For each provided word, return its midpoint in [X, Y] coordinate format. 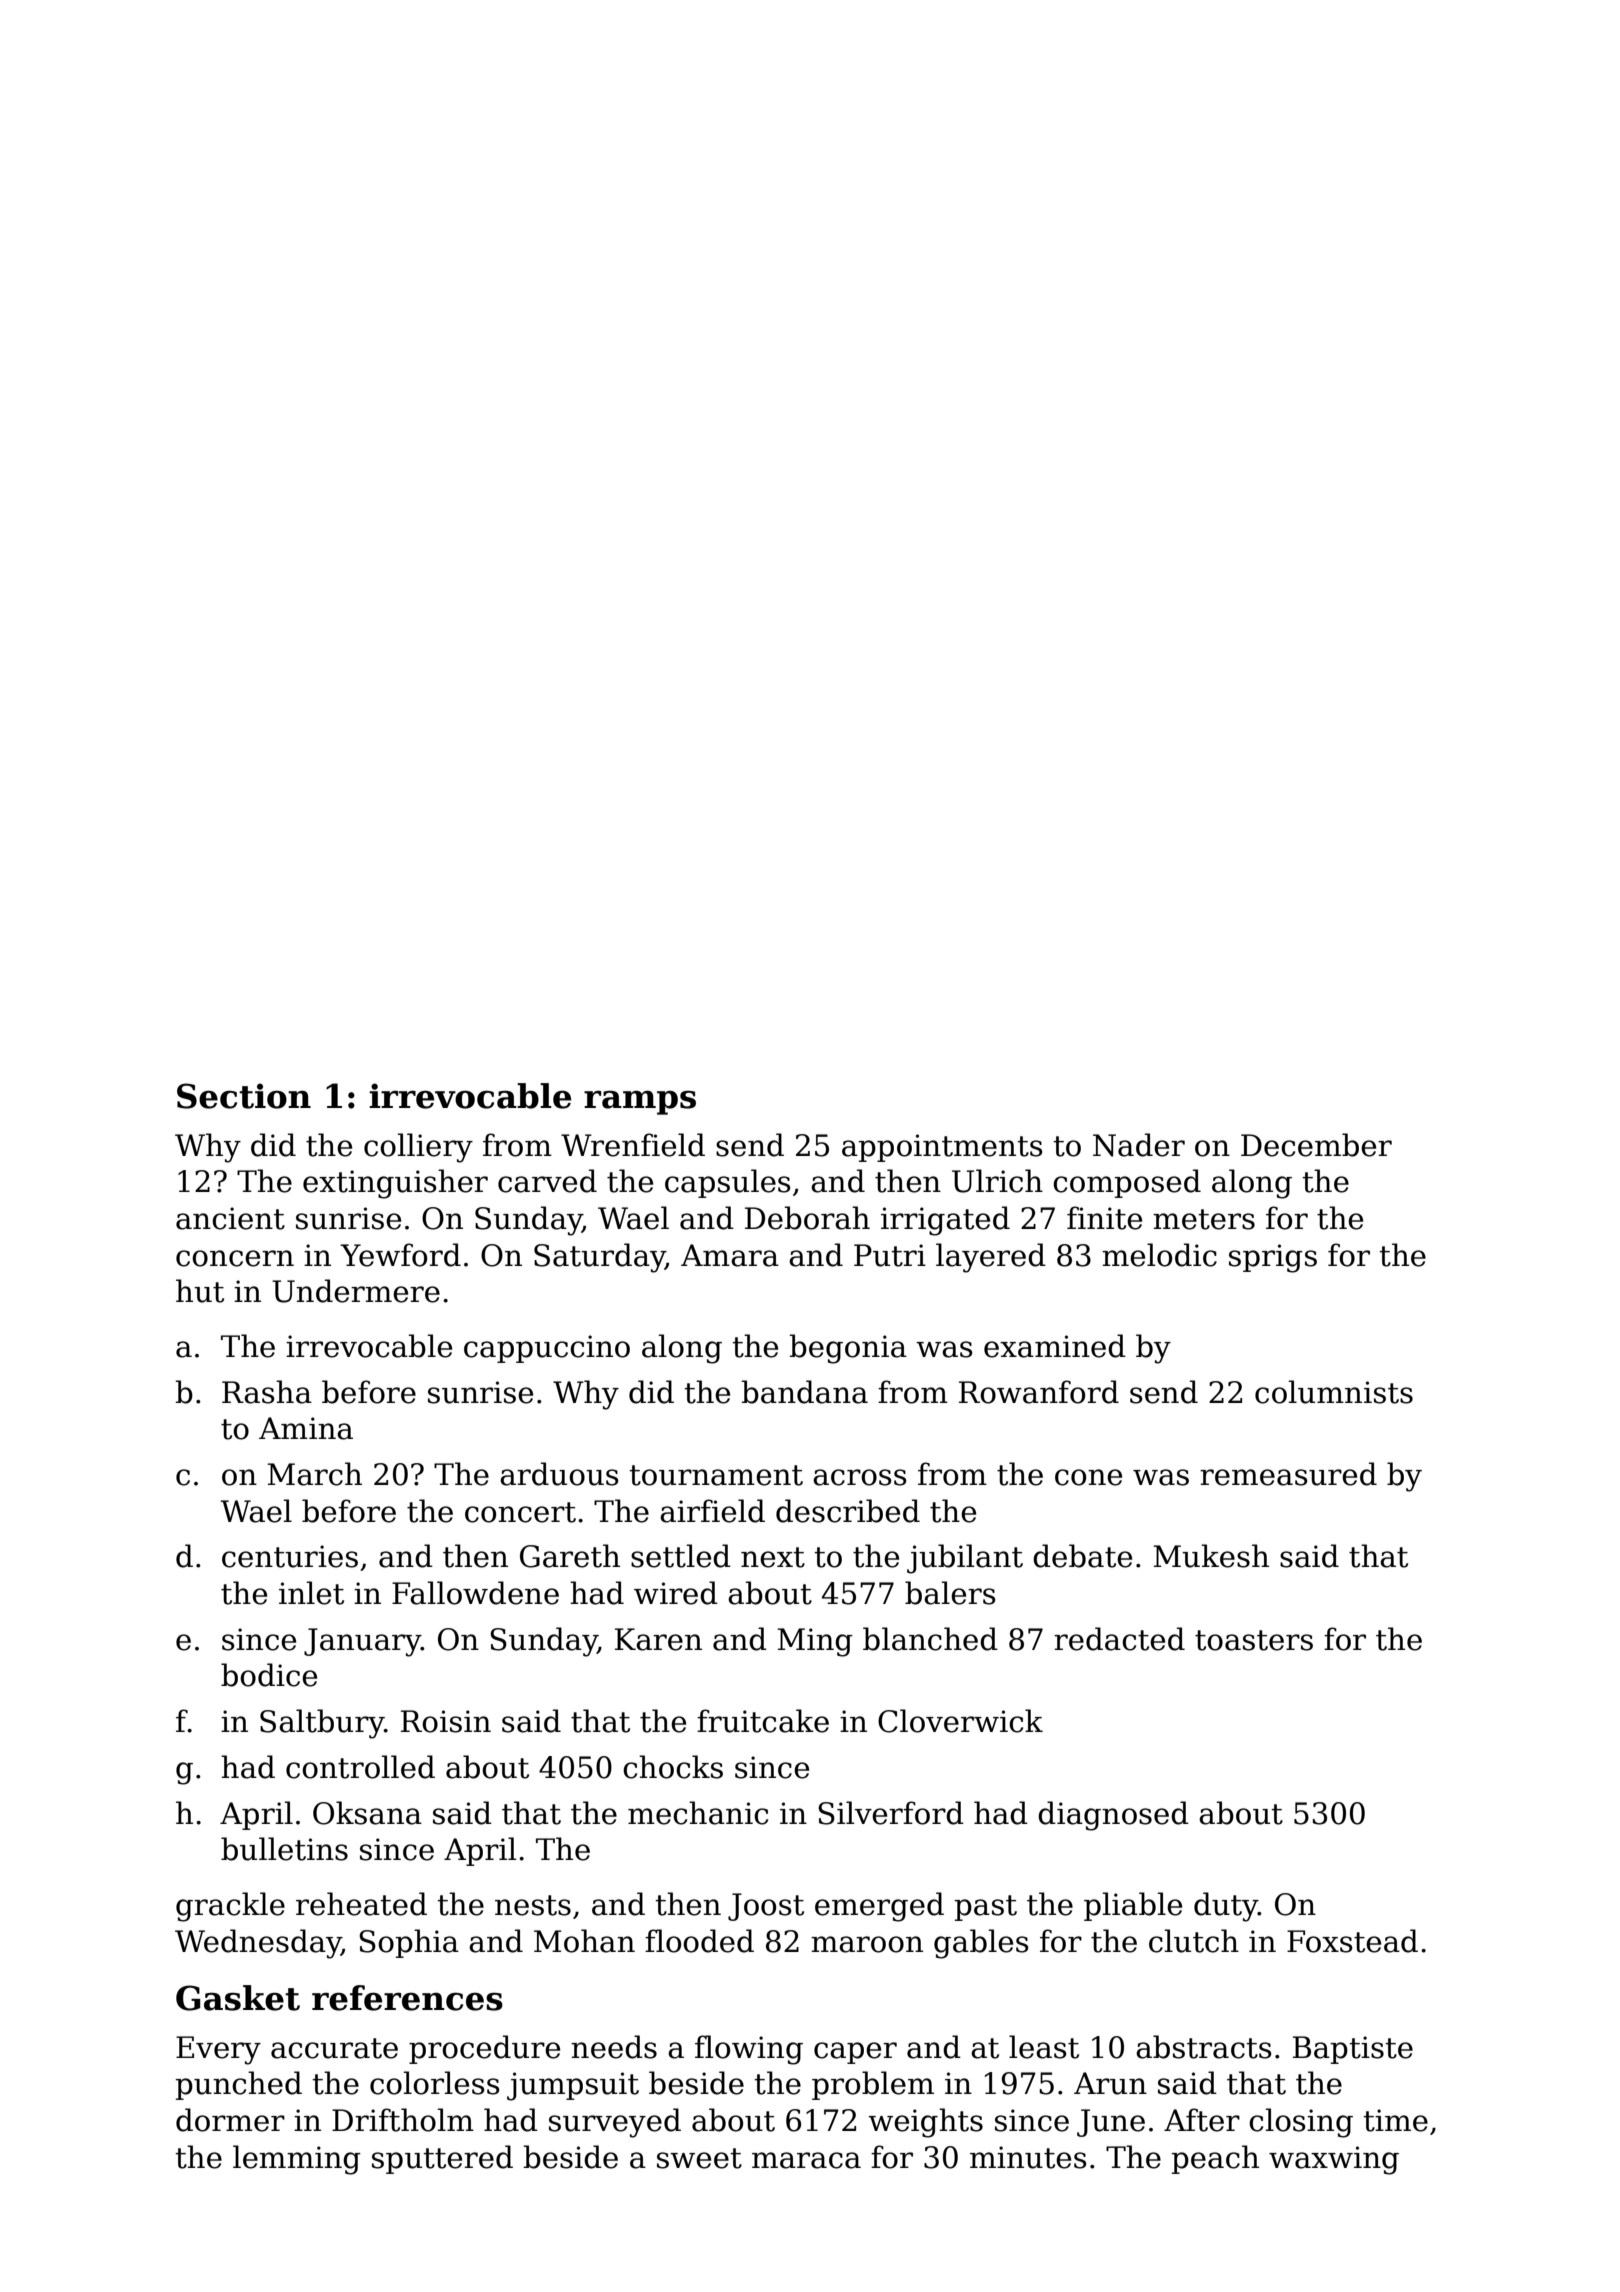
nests [533, 1905]
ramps [640, 1102]
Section [244, 1096]
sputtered [442, 2159]
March [314, 1474]
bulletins [284, 1849]
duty [1226, 1907]
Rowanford [1039, 1392]
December [1316, 1145]
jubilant [965, 1559]
